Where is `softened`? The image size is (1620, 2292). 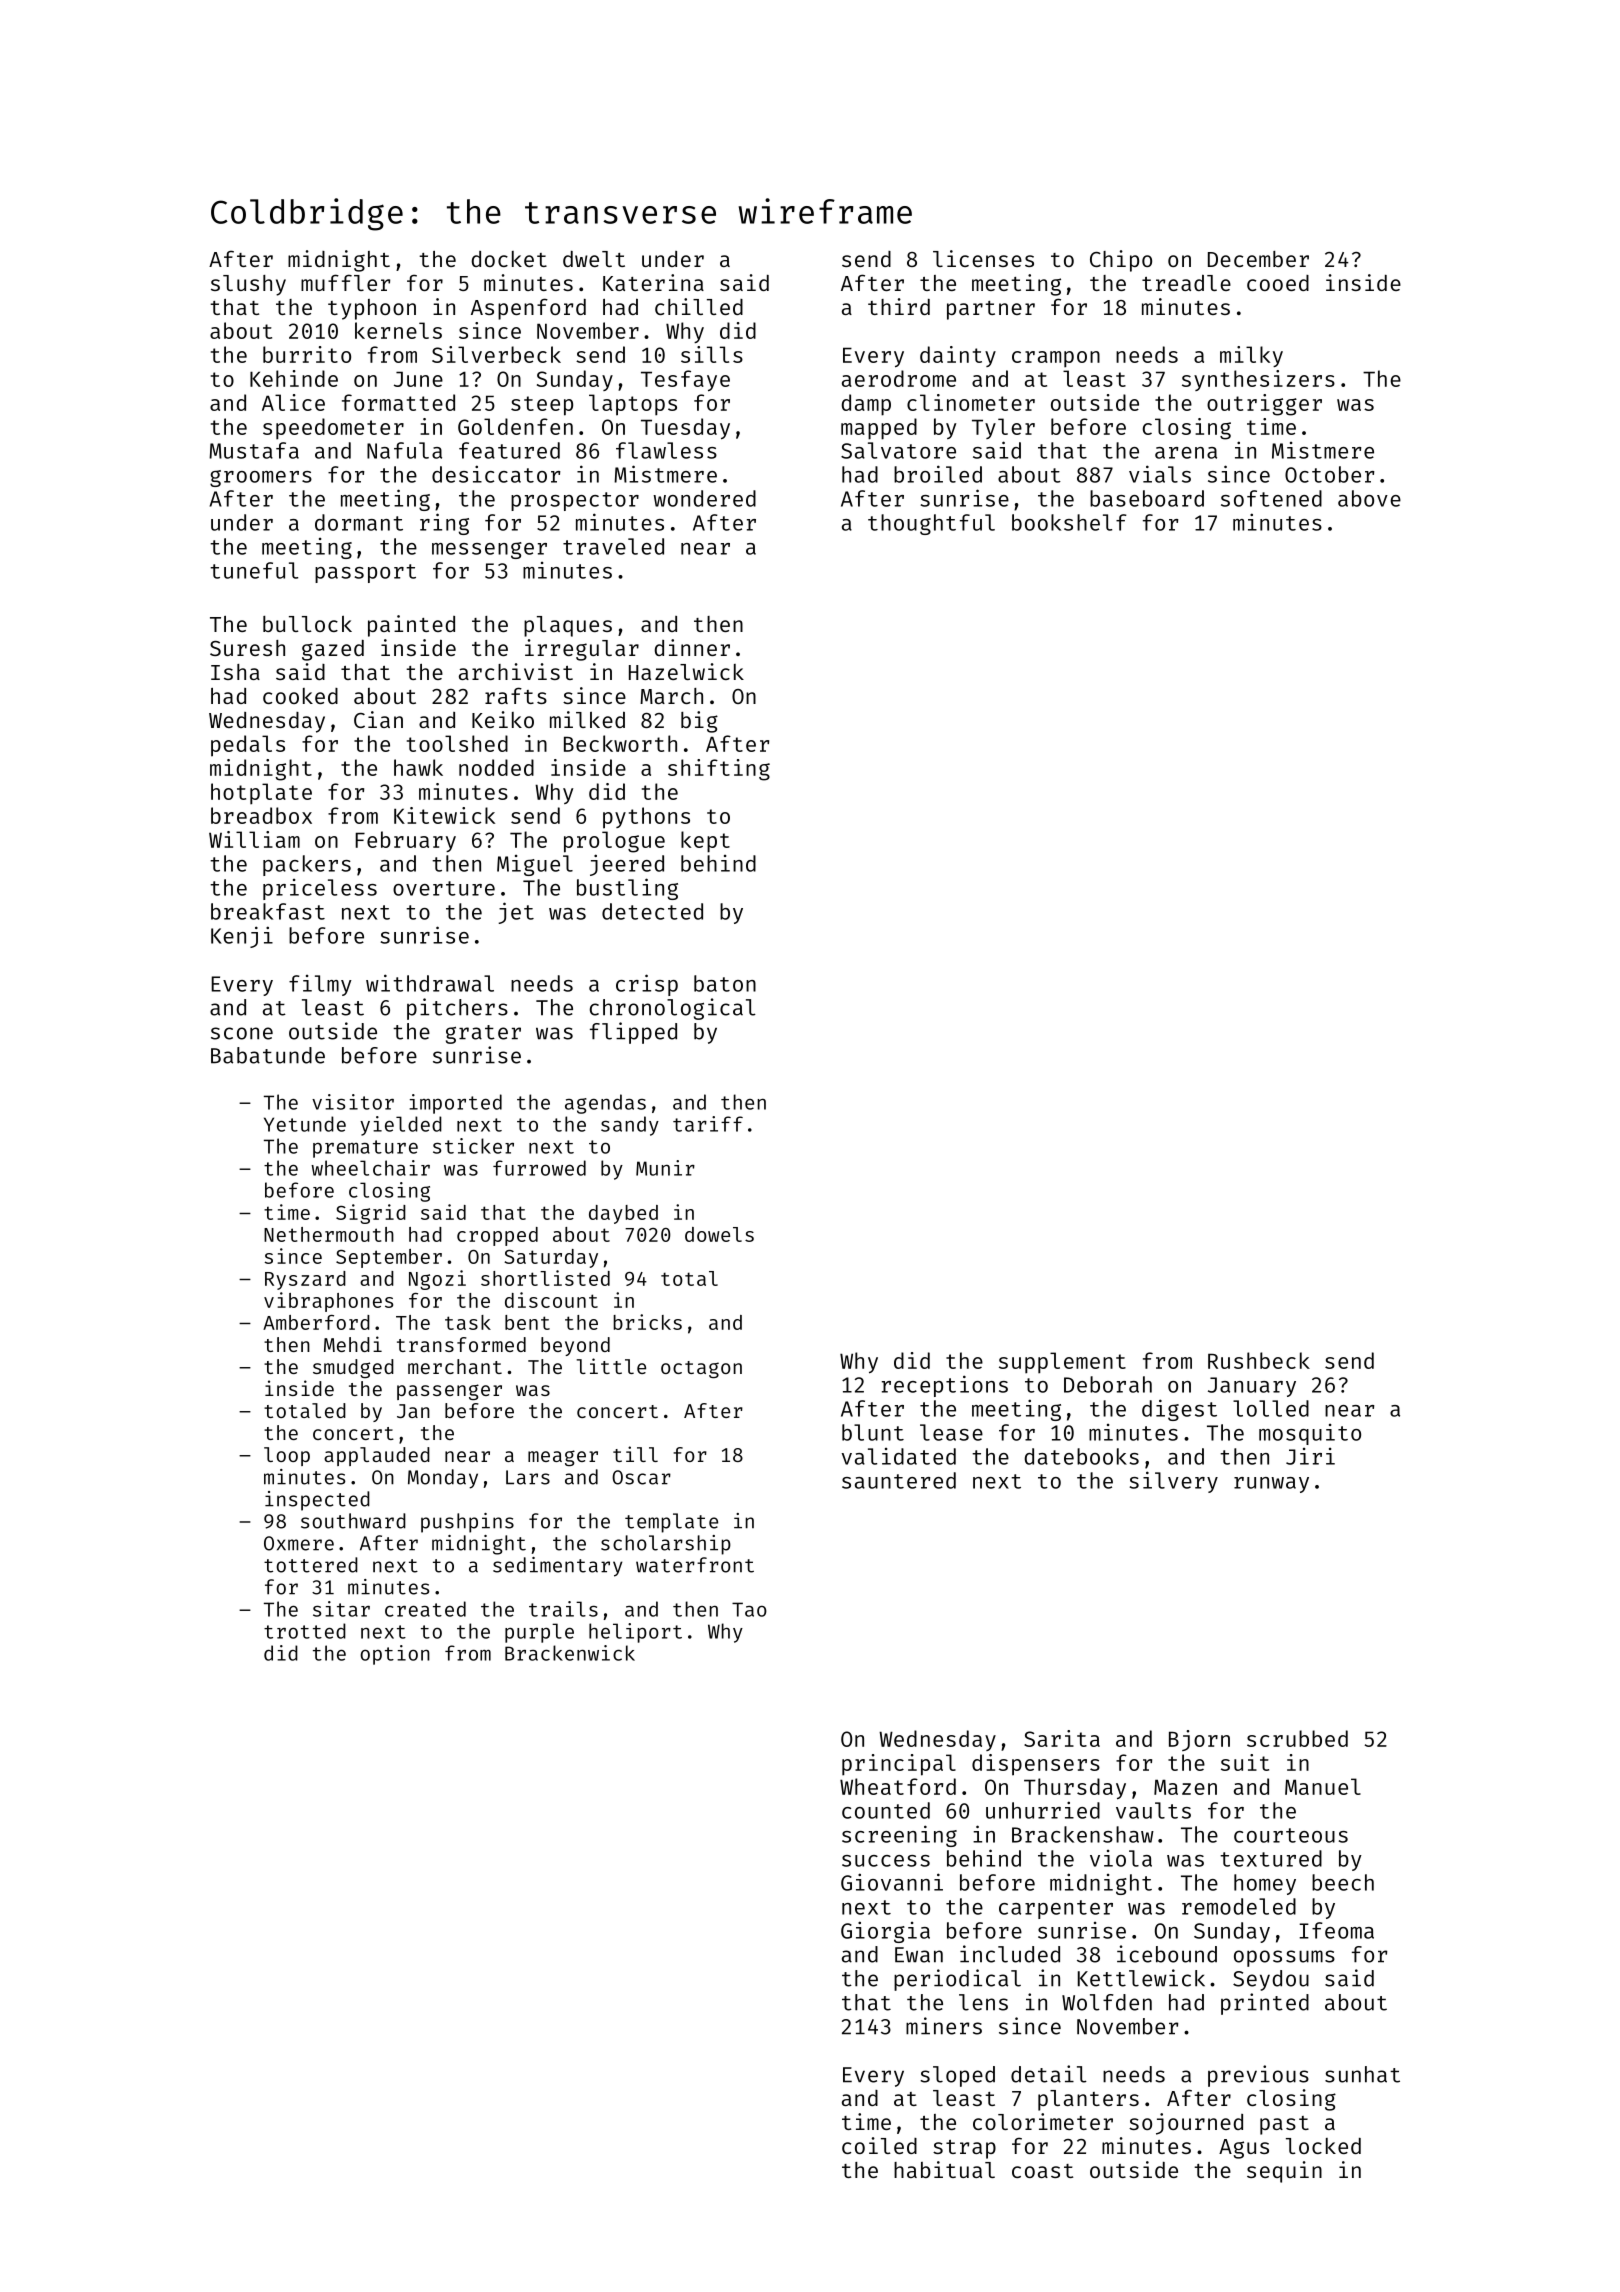
softened is located at coordinates (1271, 498).
